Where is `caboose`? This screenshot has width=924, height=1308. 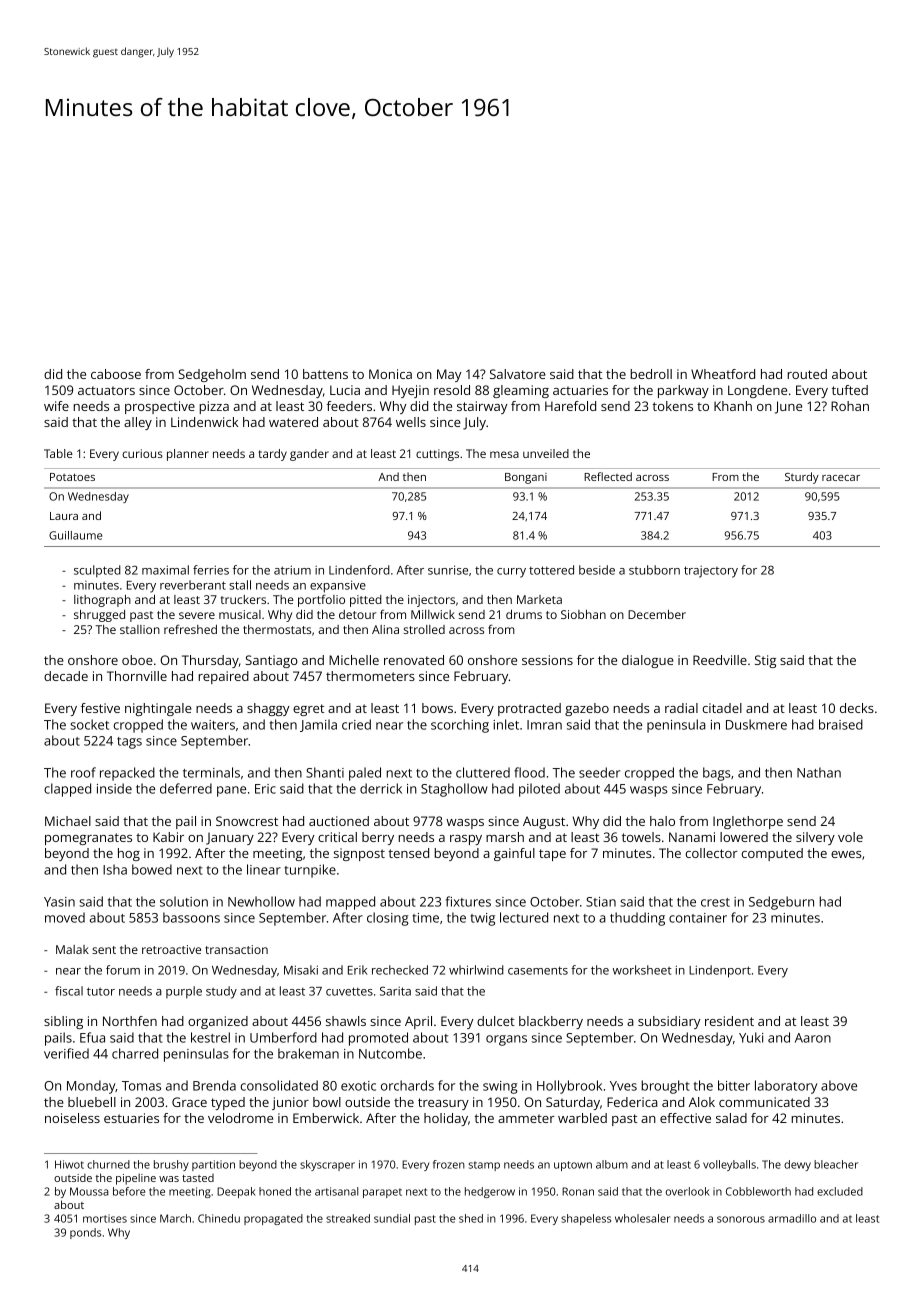 caboose is located at coordinates (116, 374).
